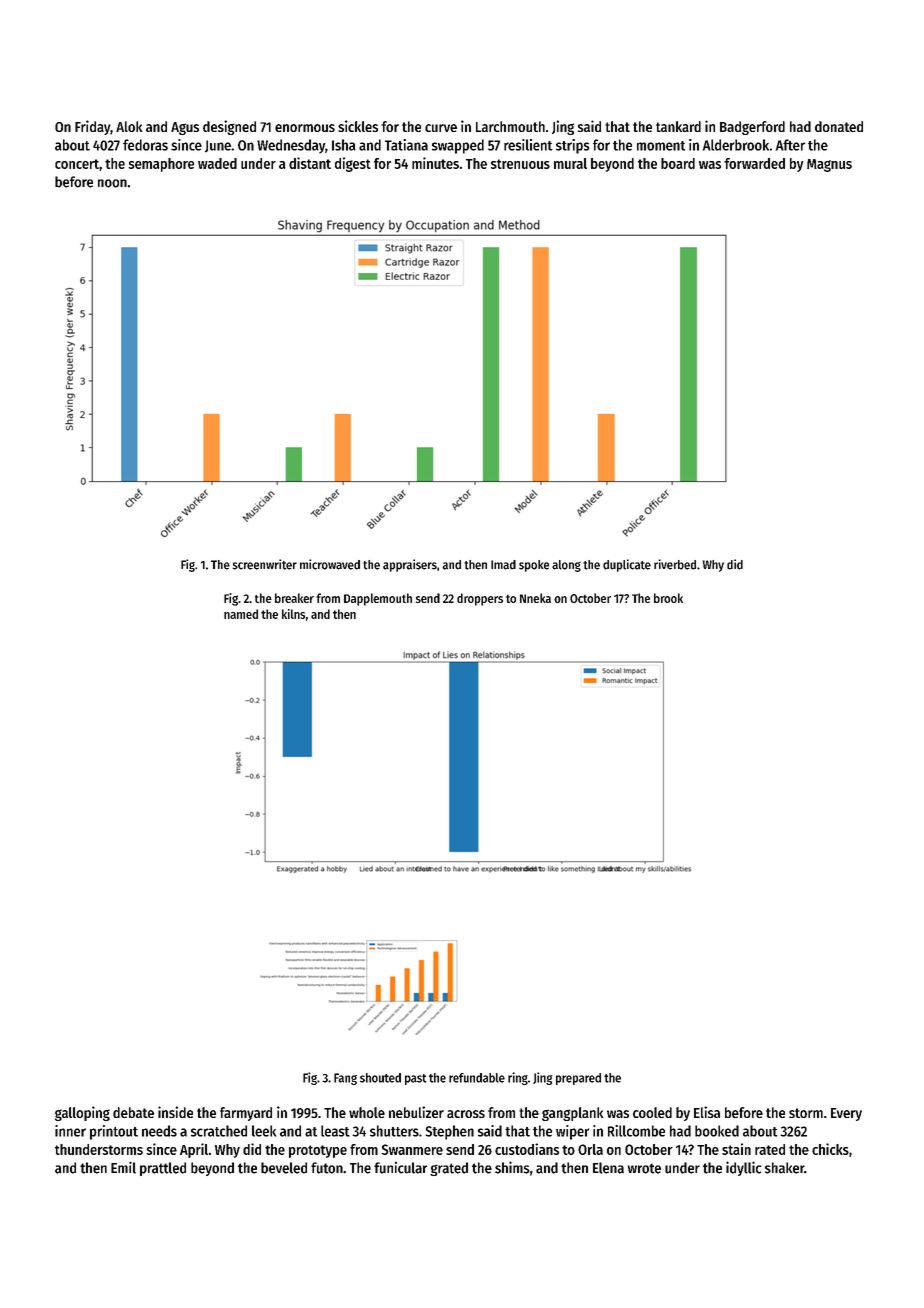  I want to click on Fang, so click(345, 1079).
